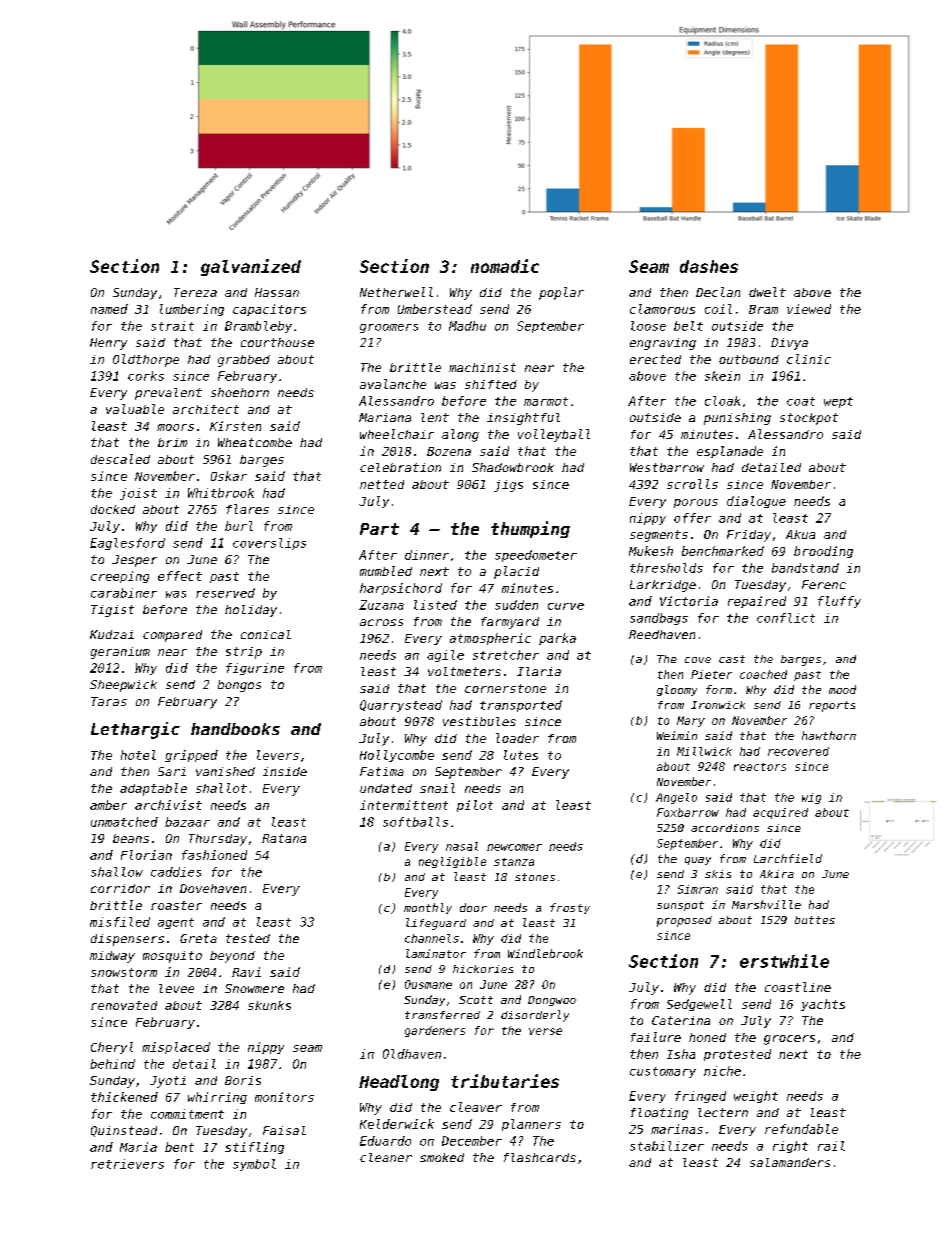 The width and height of the page is (952, 1233). Describe the element at coordinates (153, 789) in the page. I see `adaptable` at that location.
